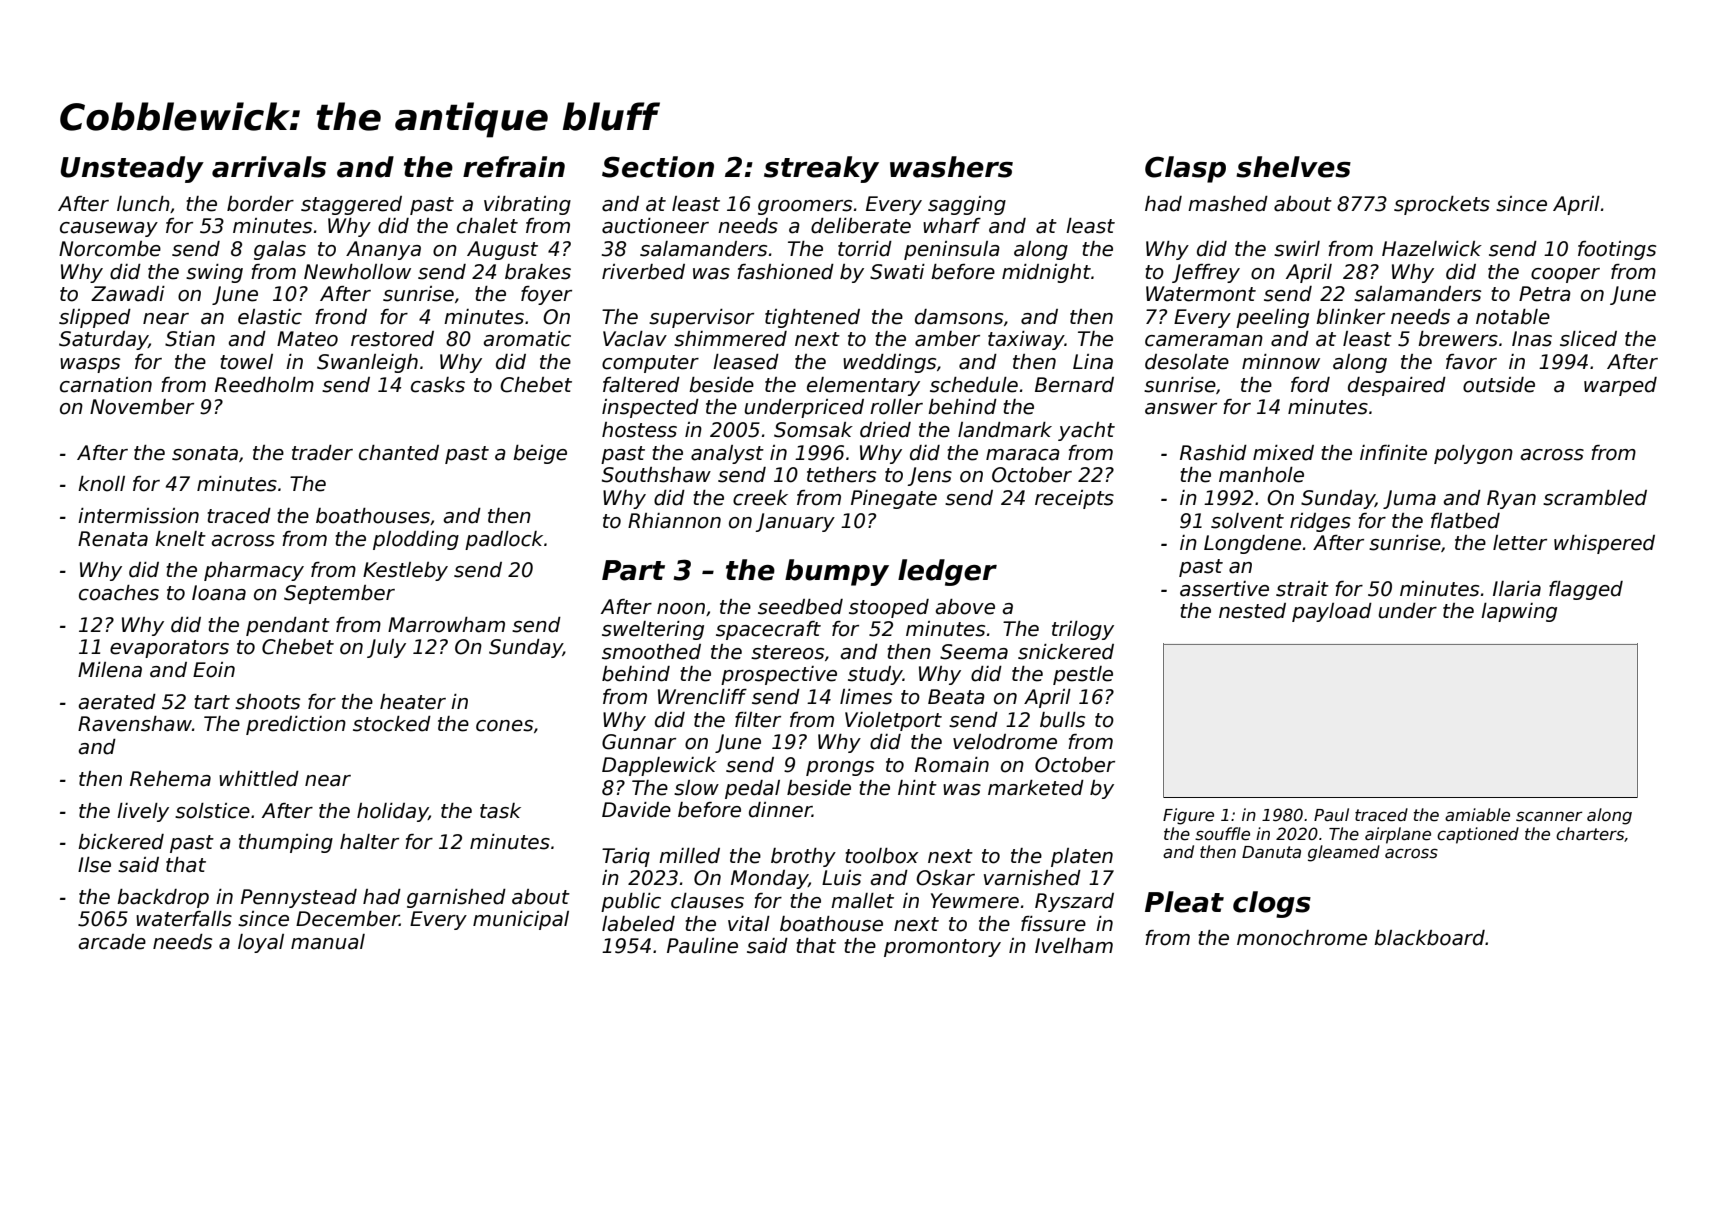 The height and width of the screenshot is (1213, 1716). I want to click on refrain, so click(514, 167).
